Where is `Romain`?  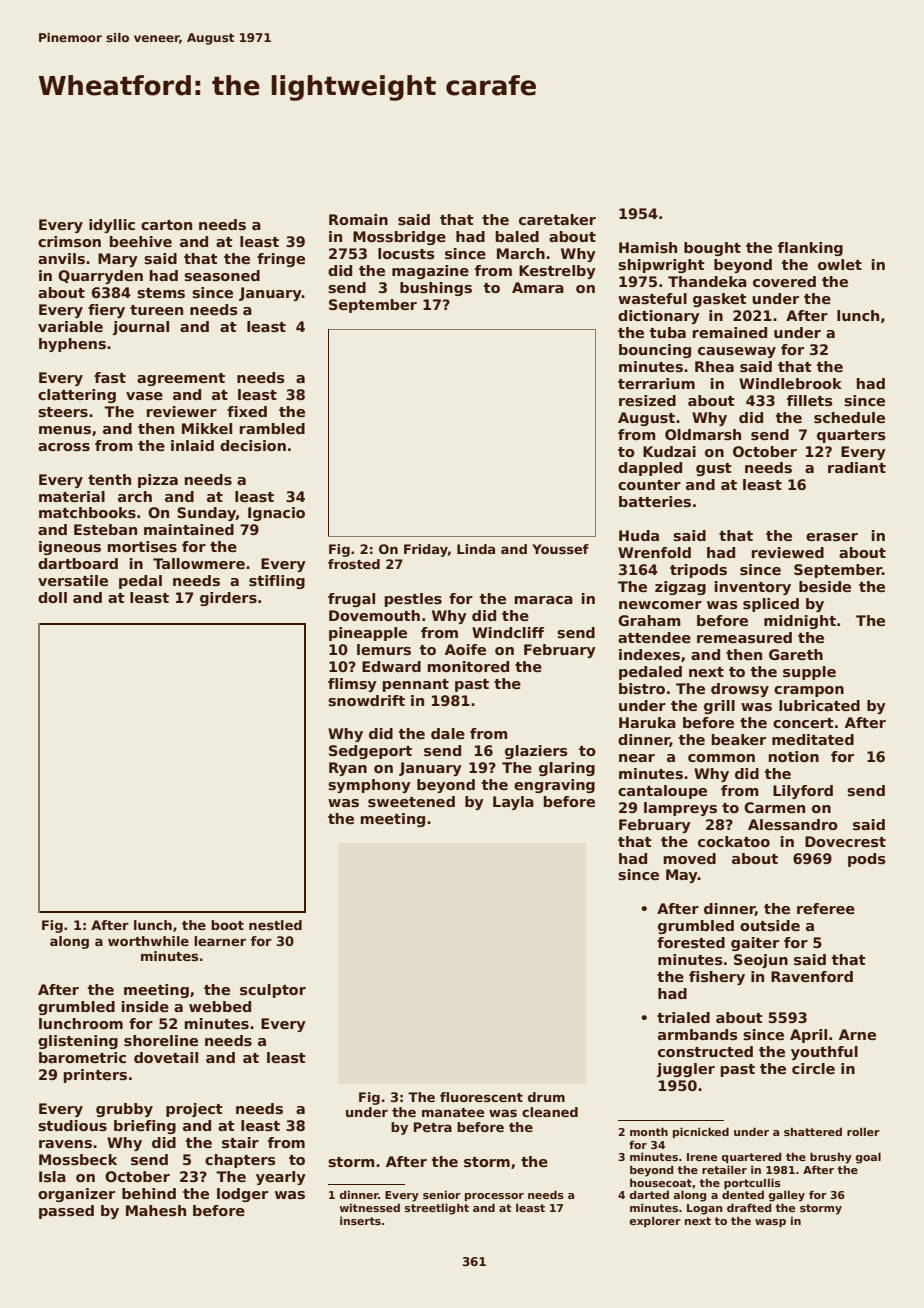 Romain is located at coordinates (358, 219).
